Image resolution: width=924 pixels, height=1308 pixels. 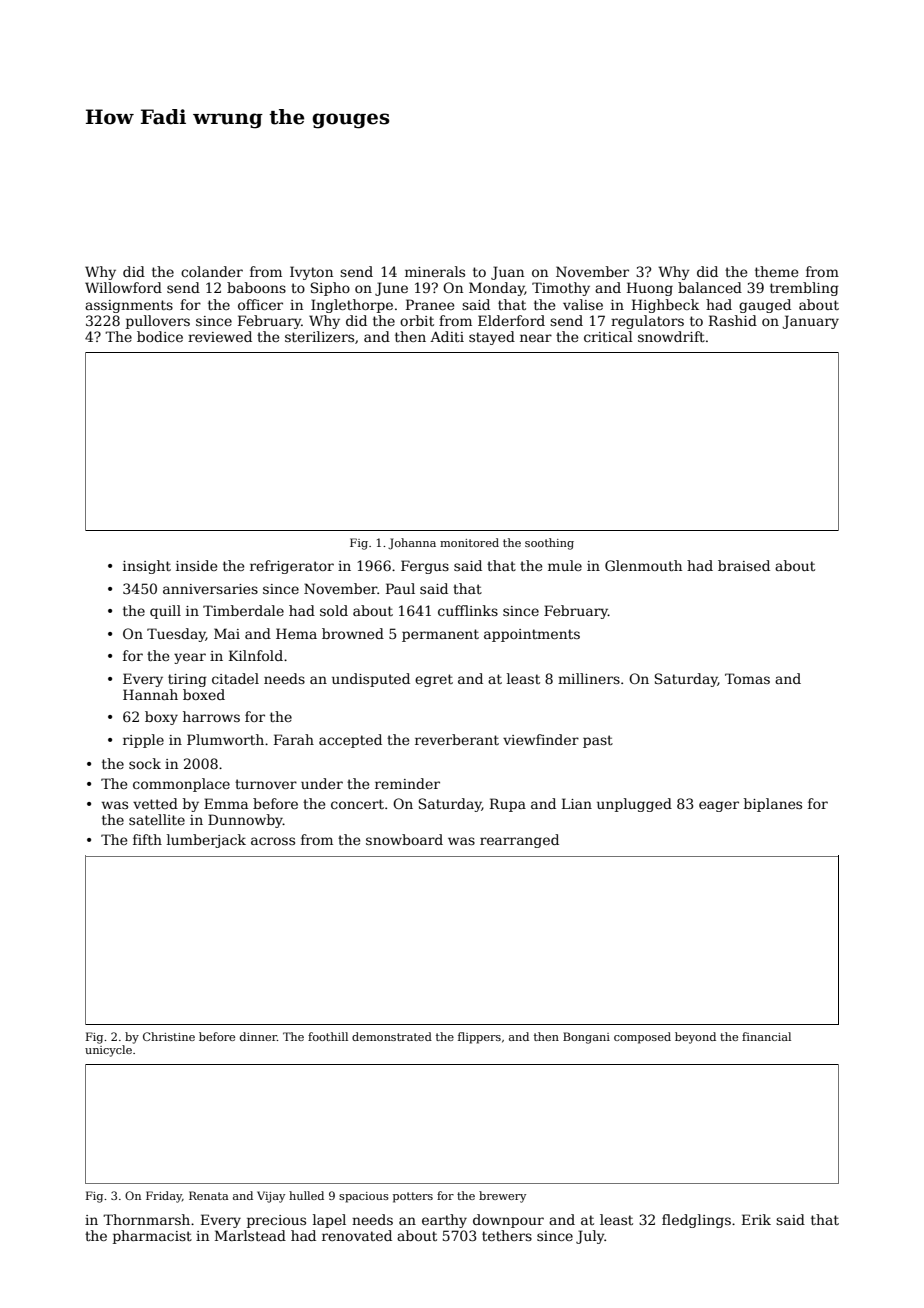 I want to click on trembling, so click(x=804, y=289).
